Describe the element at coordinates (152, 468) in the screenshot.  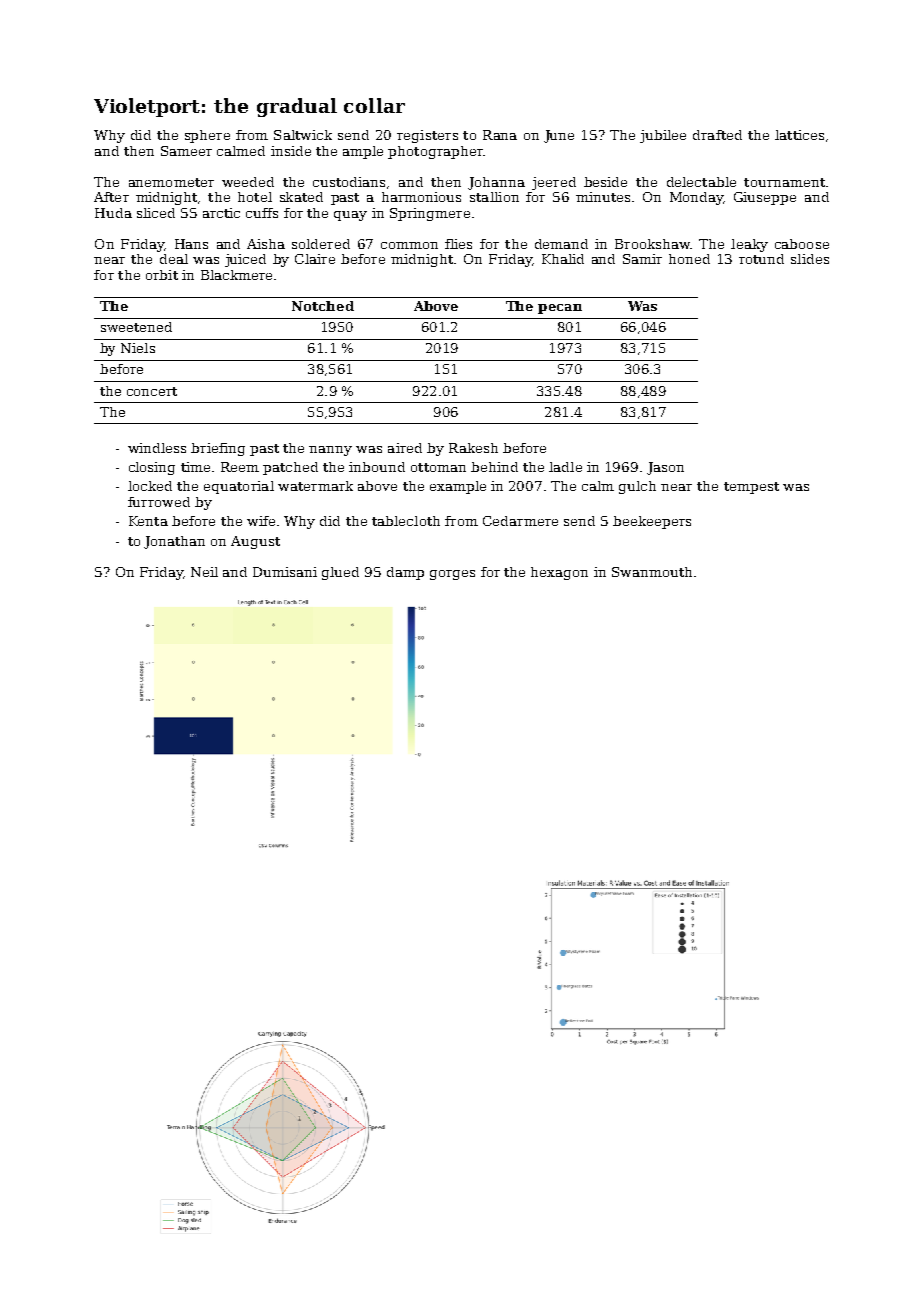
I see `closing` at that location.
